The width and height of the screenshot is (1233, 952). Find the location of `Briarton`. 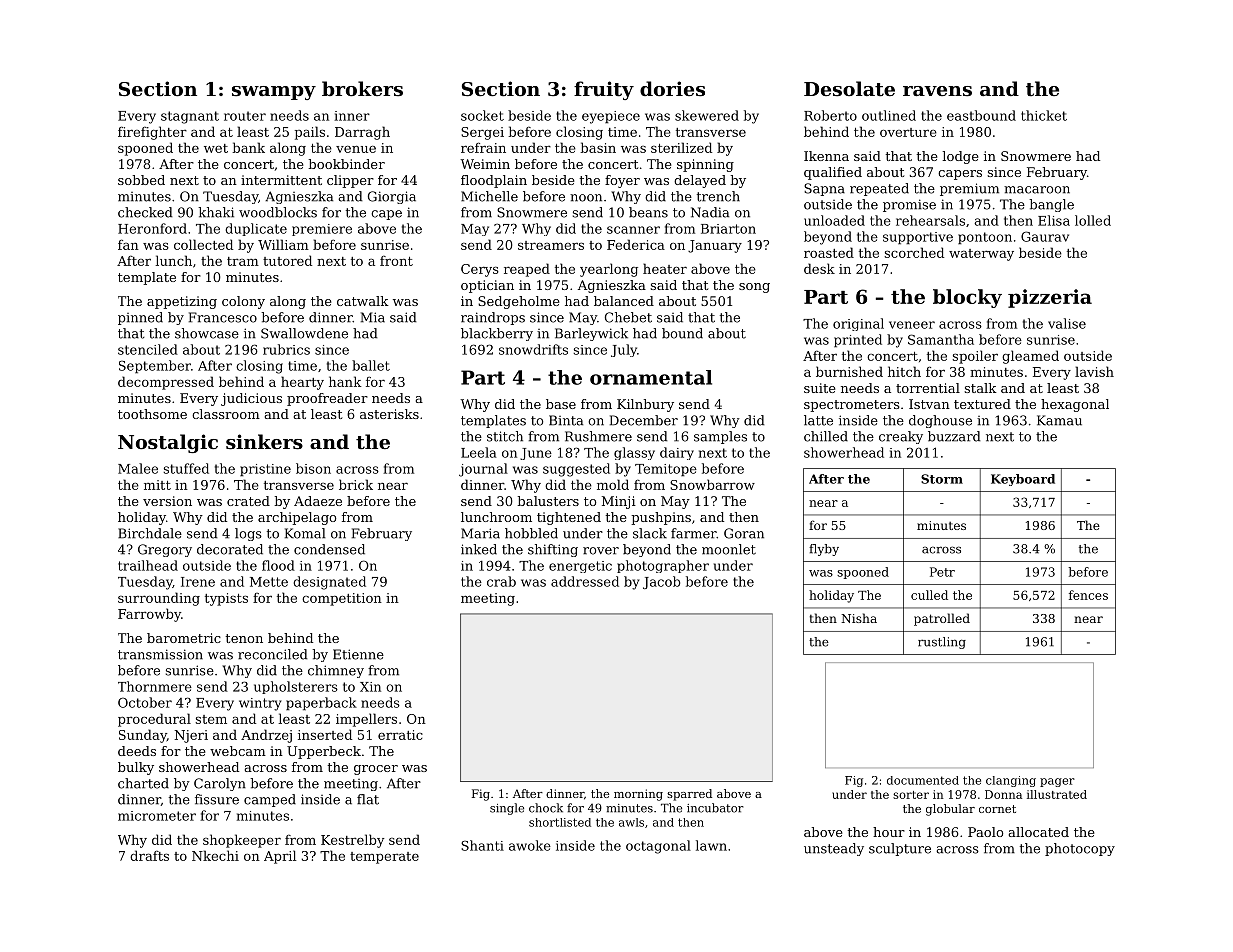

Briarton is located at coordinates (728, 229).
